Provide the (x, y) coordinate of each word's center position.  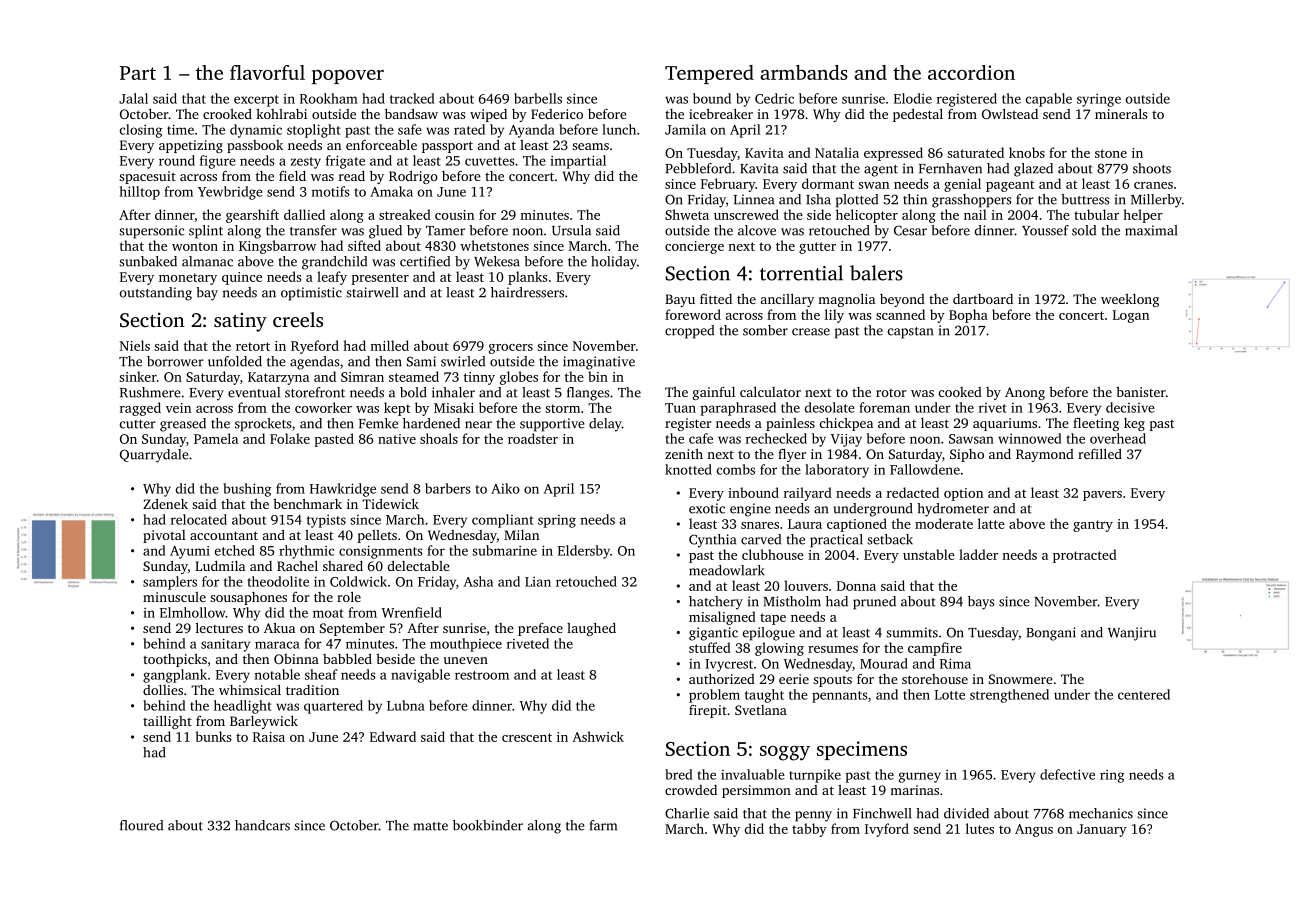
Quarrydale (154, 456)
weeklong (1130, 300)
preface (540, 629)
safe (410, 129)
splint (206, 232)
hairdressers (527, 292)
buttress (1085, 199)
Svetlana (761, 710)
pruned (874, 603)
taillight (167, 722)
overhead (1118, 438)
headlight (243, 707)
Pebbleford (698, 168)
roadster (533, 438)
